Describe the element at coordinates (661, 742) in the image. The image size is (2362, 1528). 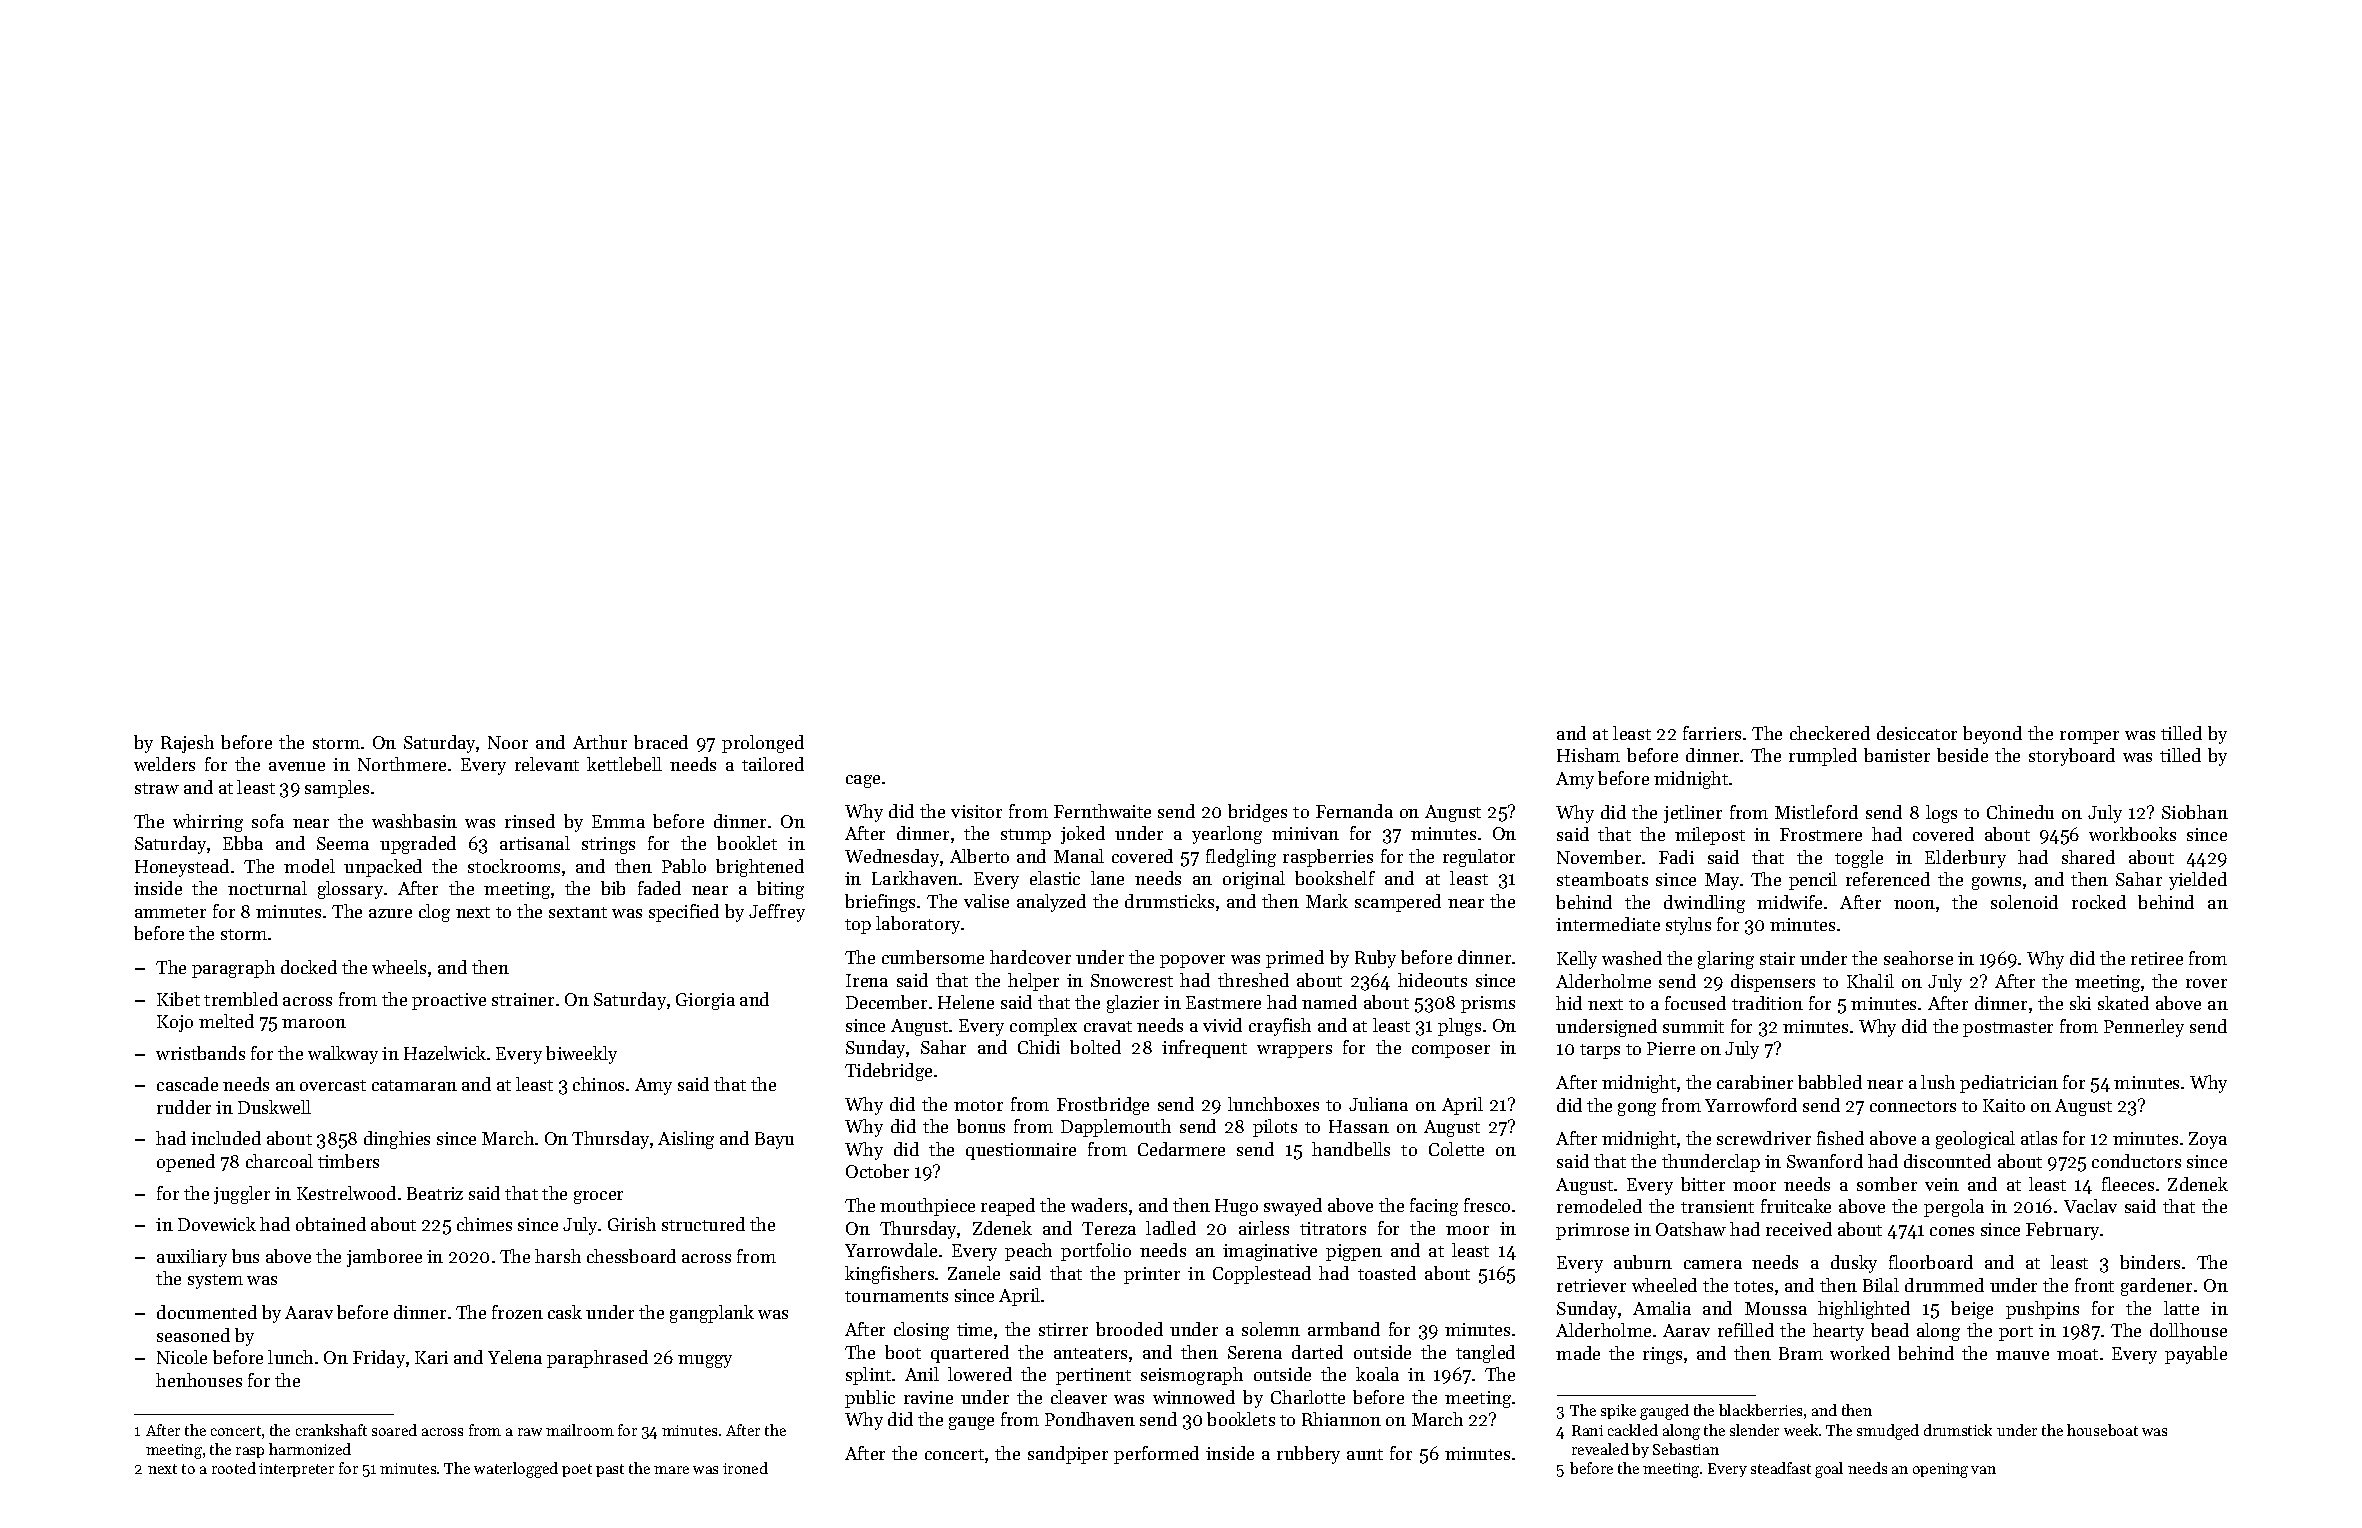
I see `braced` at that location.
